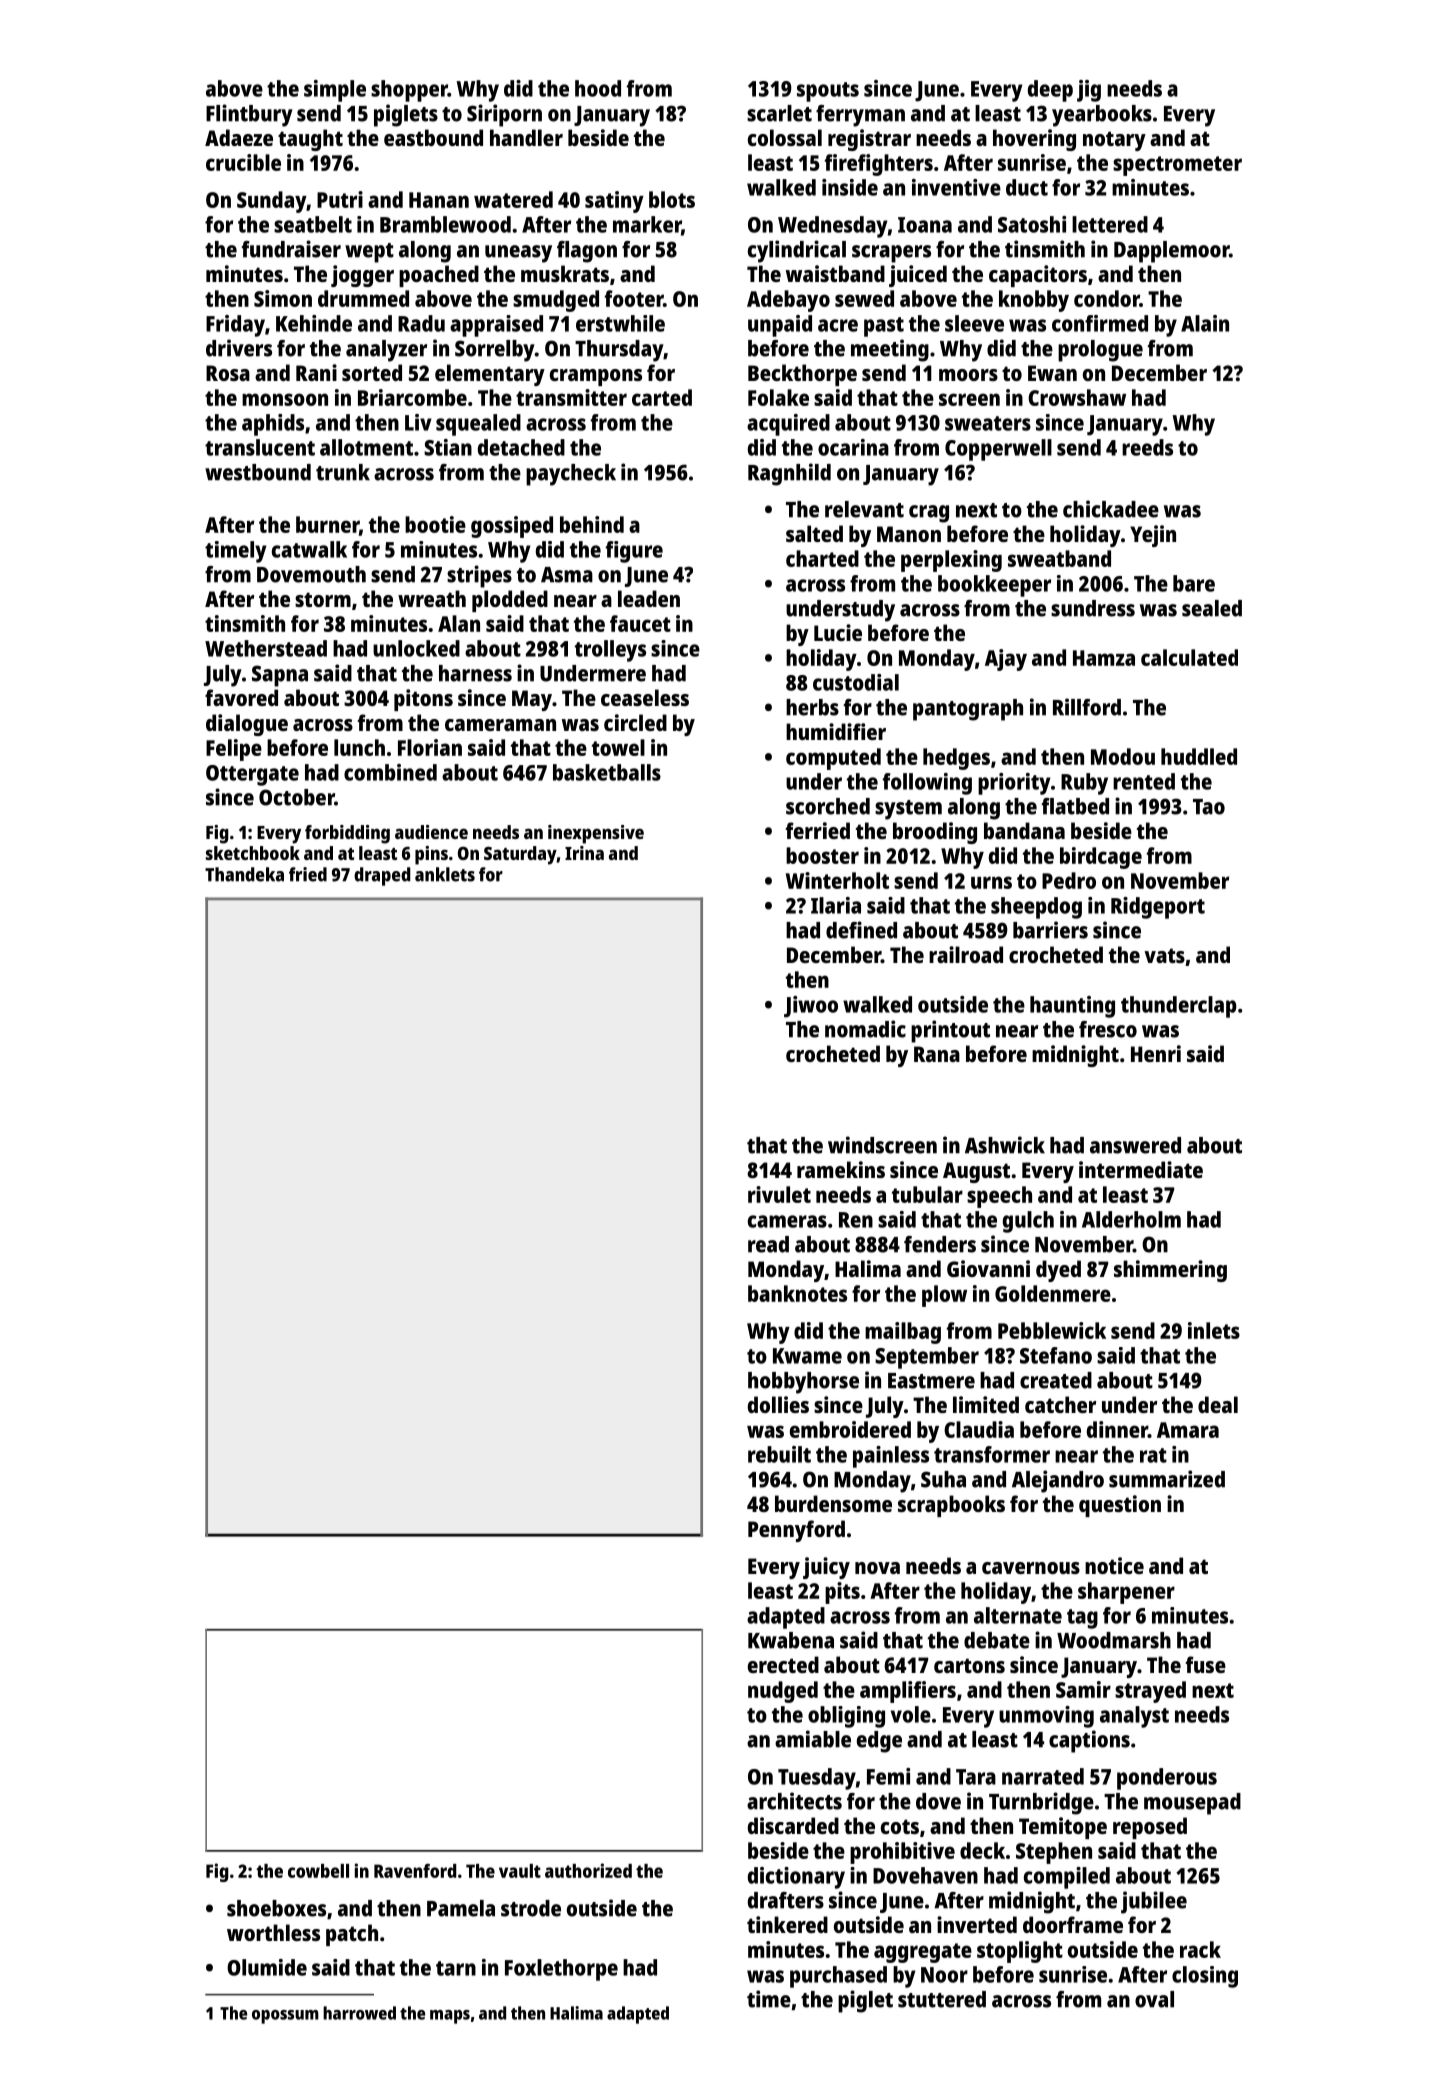  Describe the element at coordinates (239, 137) in the screenshot. I see `Adaeze` at that location.
